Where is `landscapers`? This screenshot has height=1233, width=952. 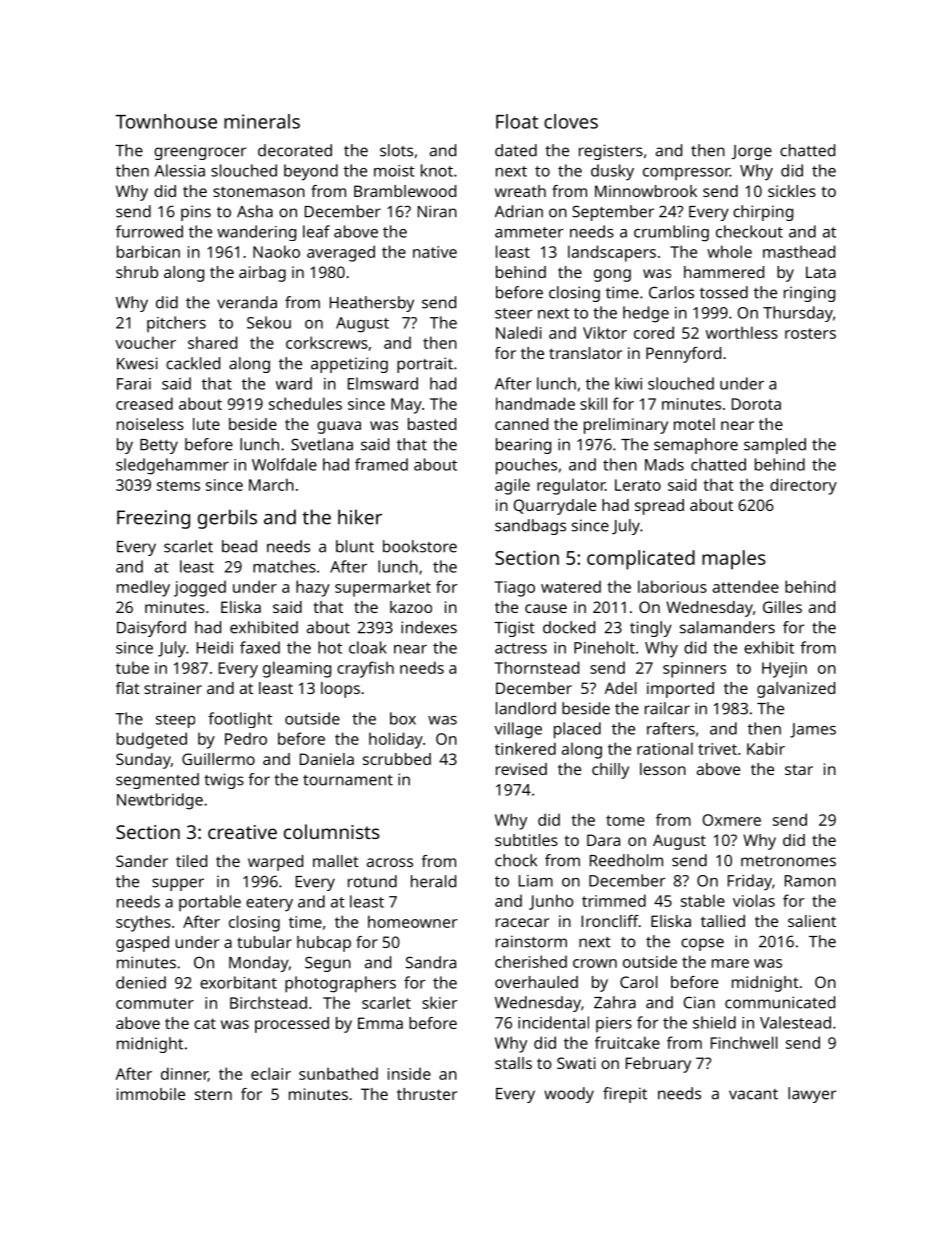 landscapers is located at coordinates (612, 253).
